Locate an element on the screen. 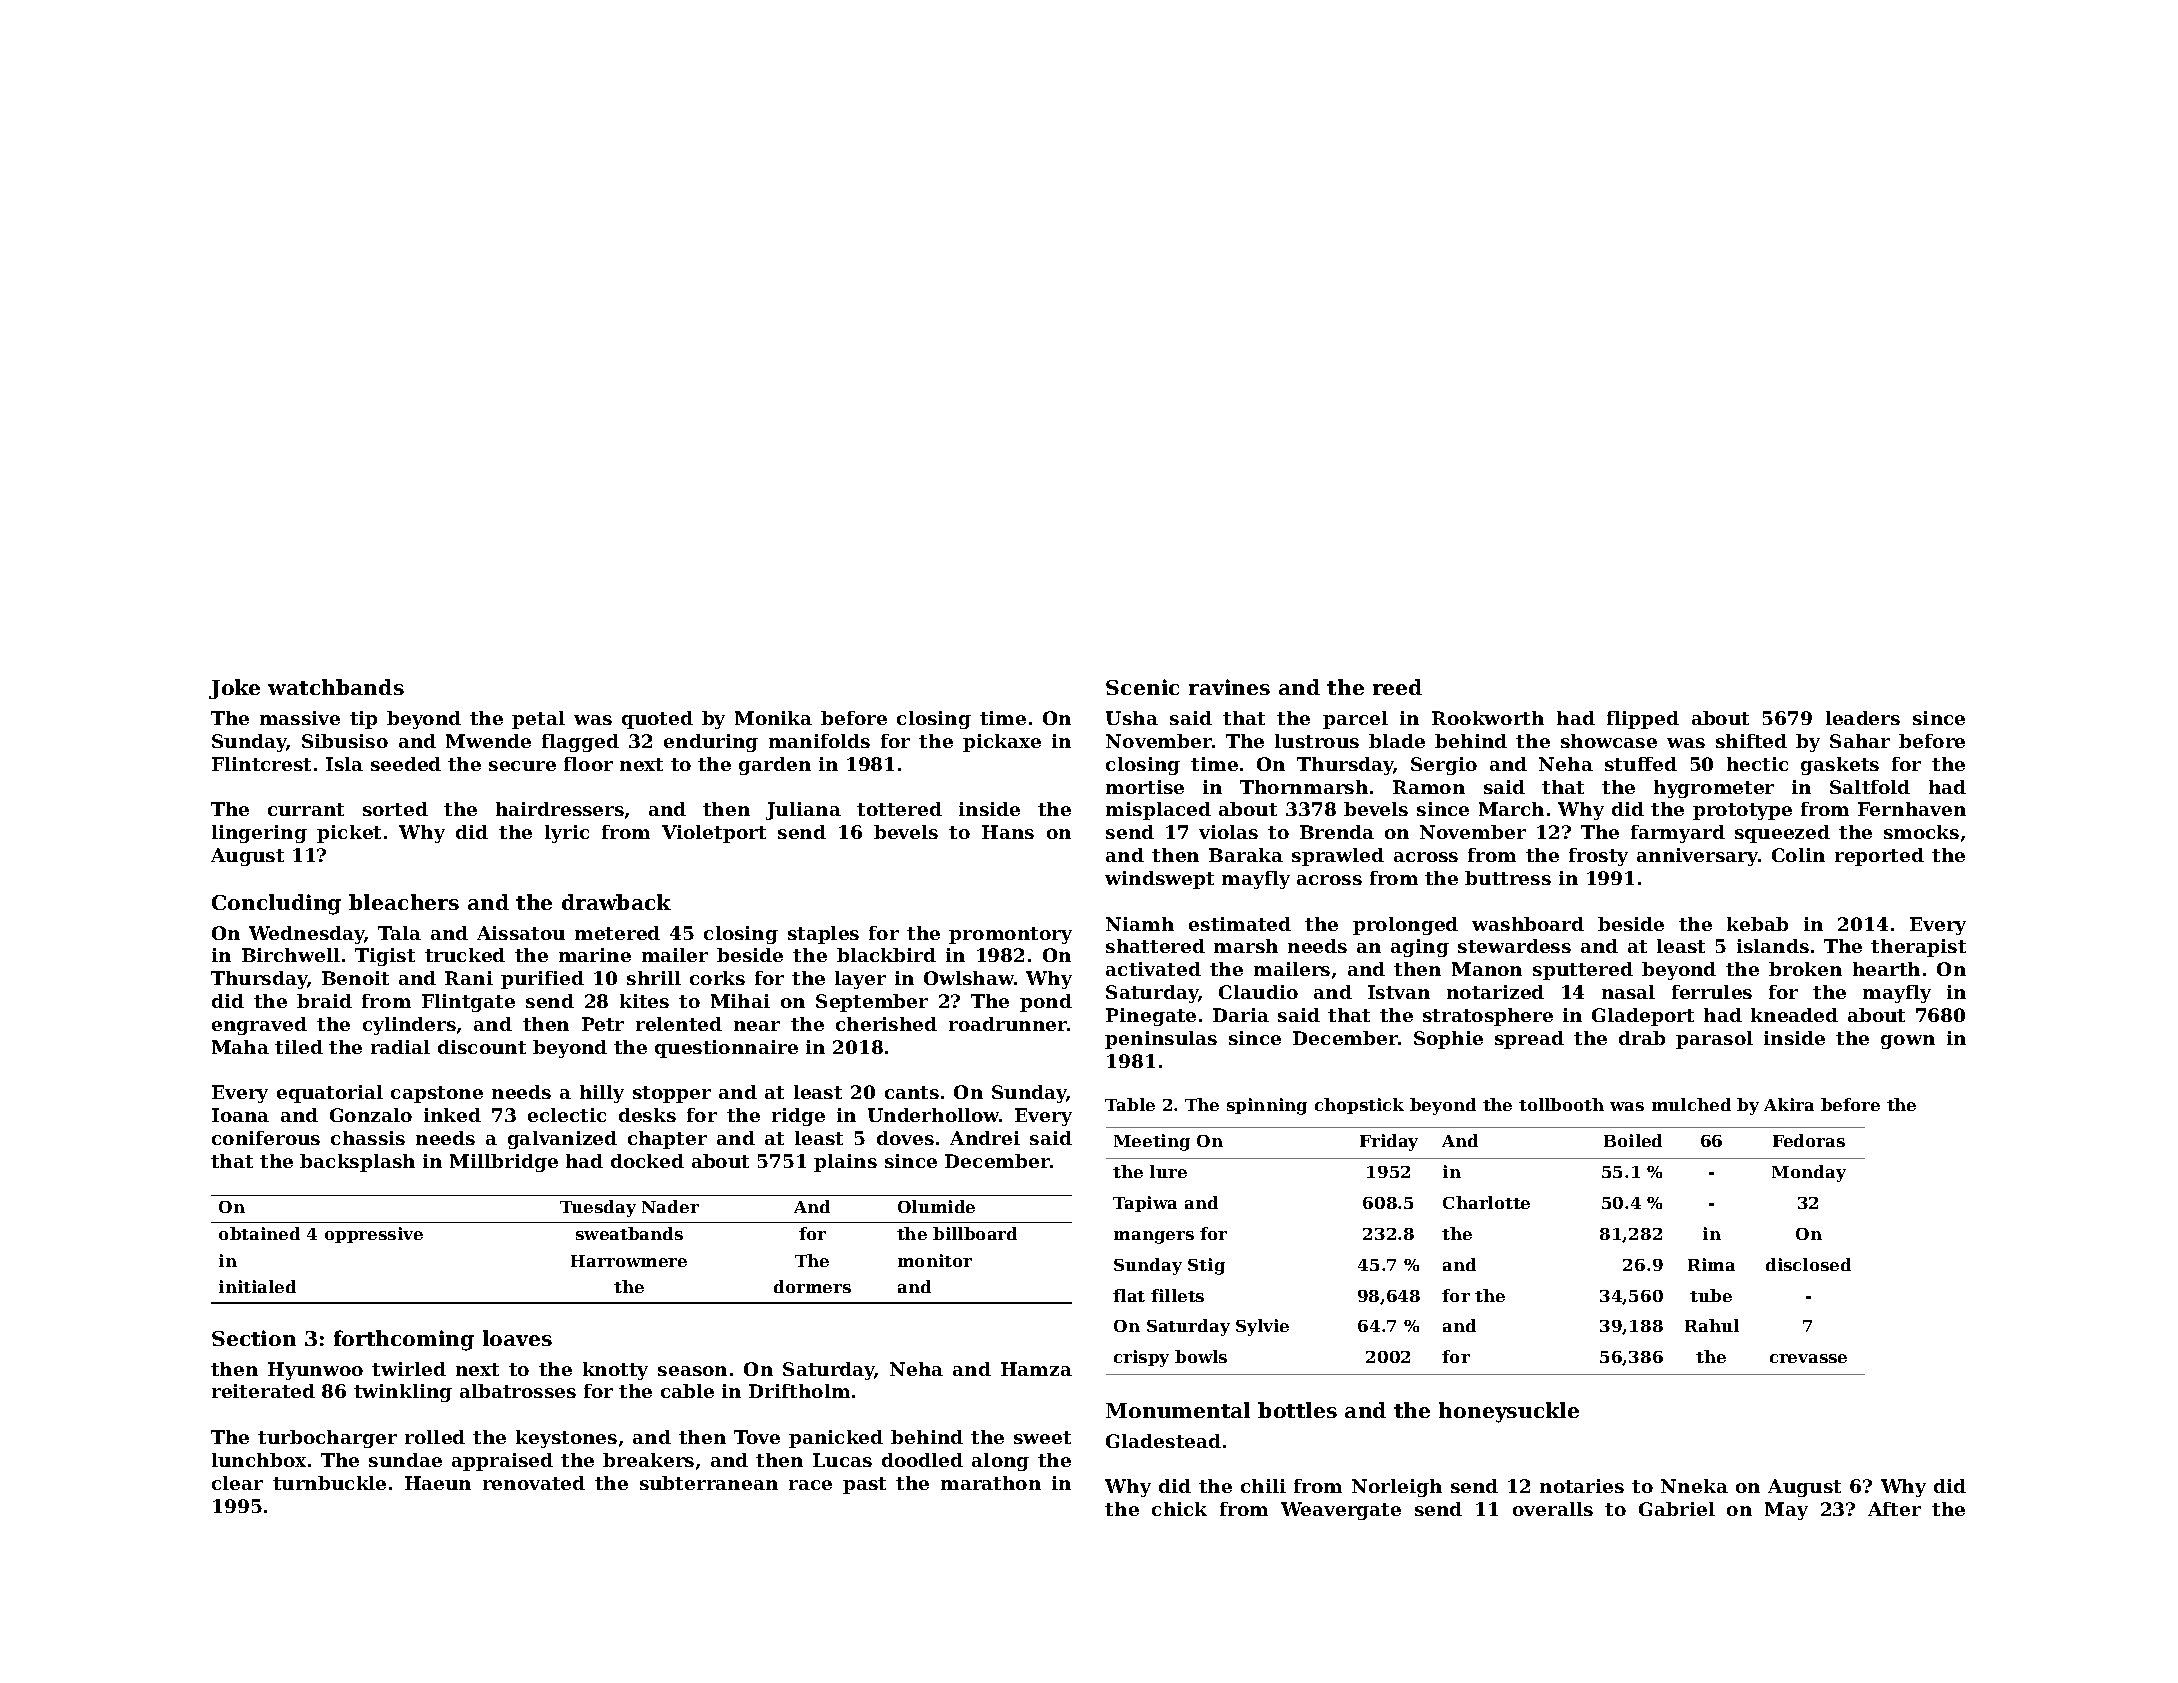 This screenshot has height=1683, width=2178. bleachers is located at coordinates (404, 902).
